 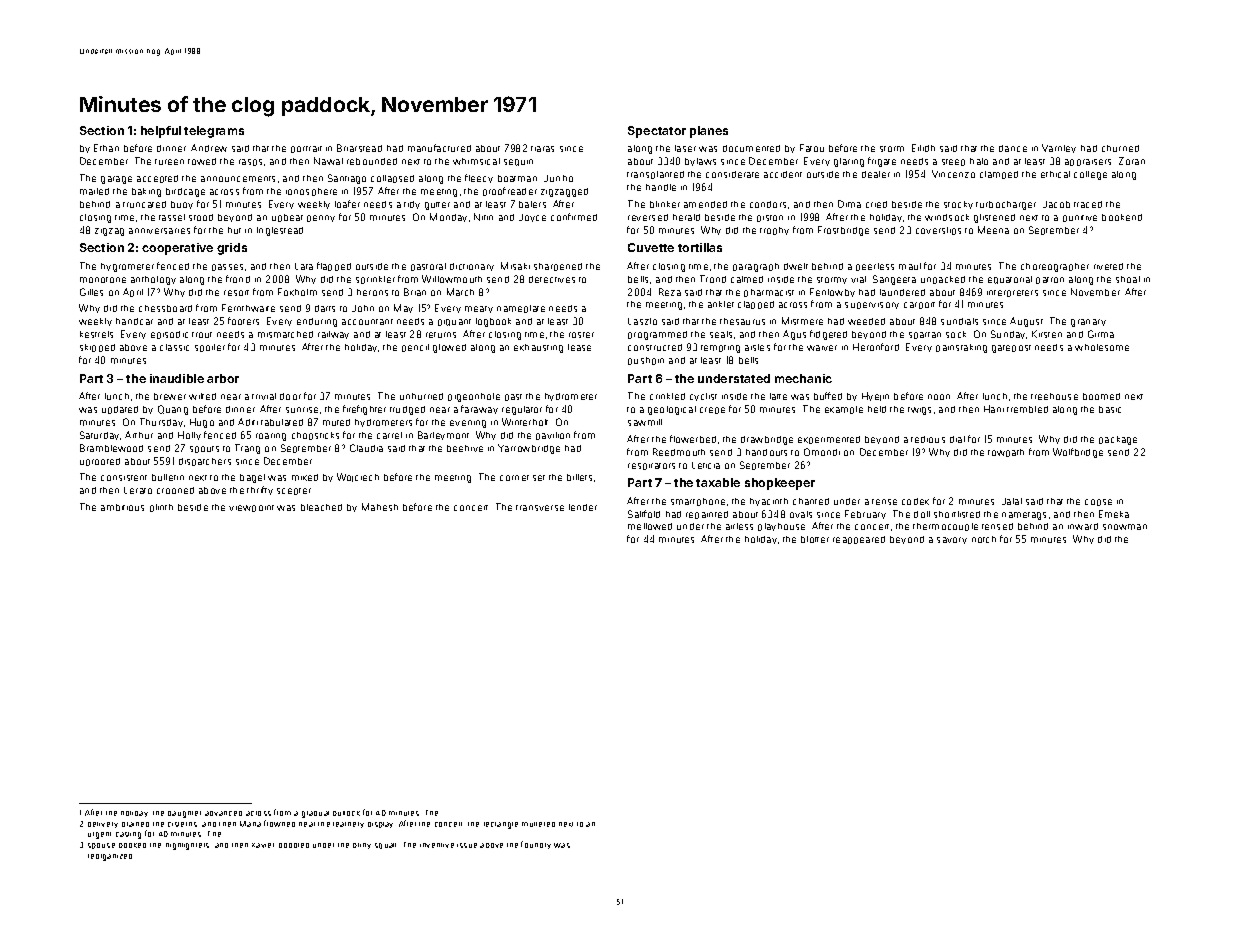 What do you see at coordinates (315, 436) in the screenshot?
I see `chopsticks` at bounding box center [315, 436].
